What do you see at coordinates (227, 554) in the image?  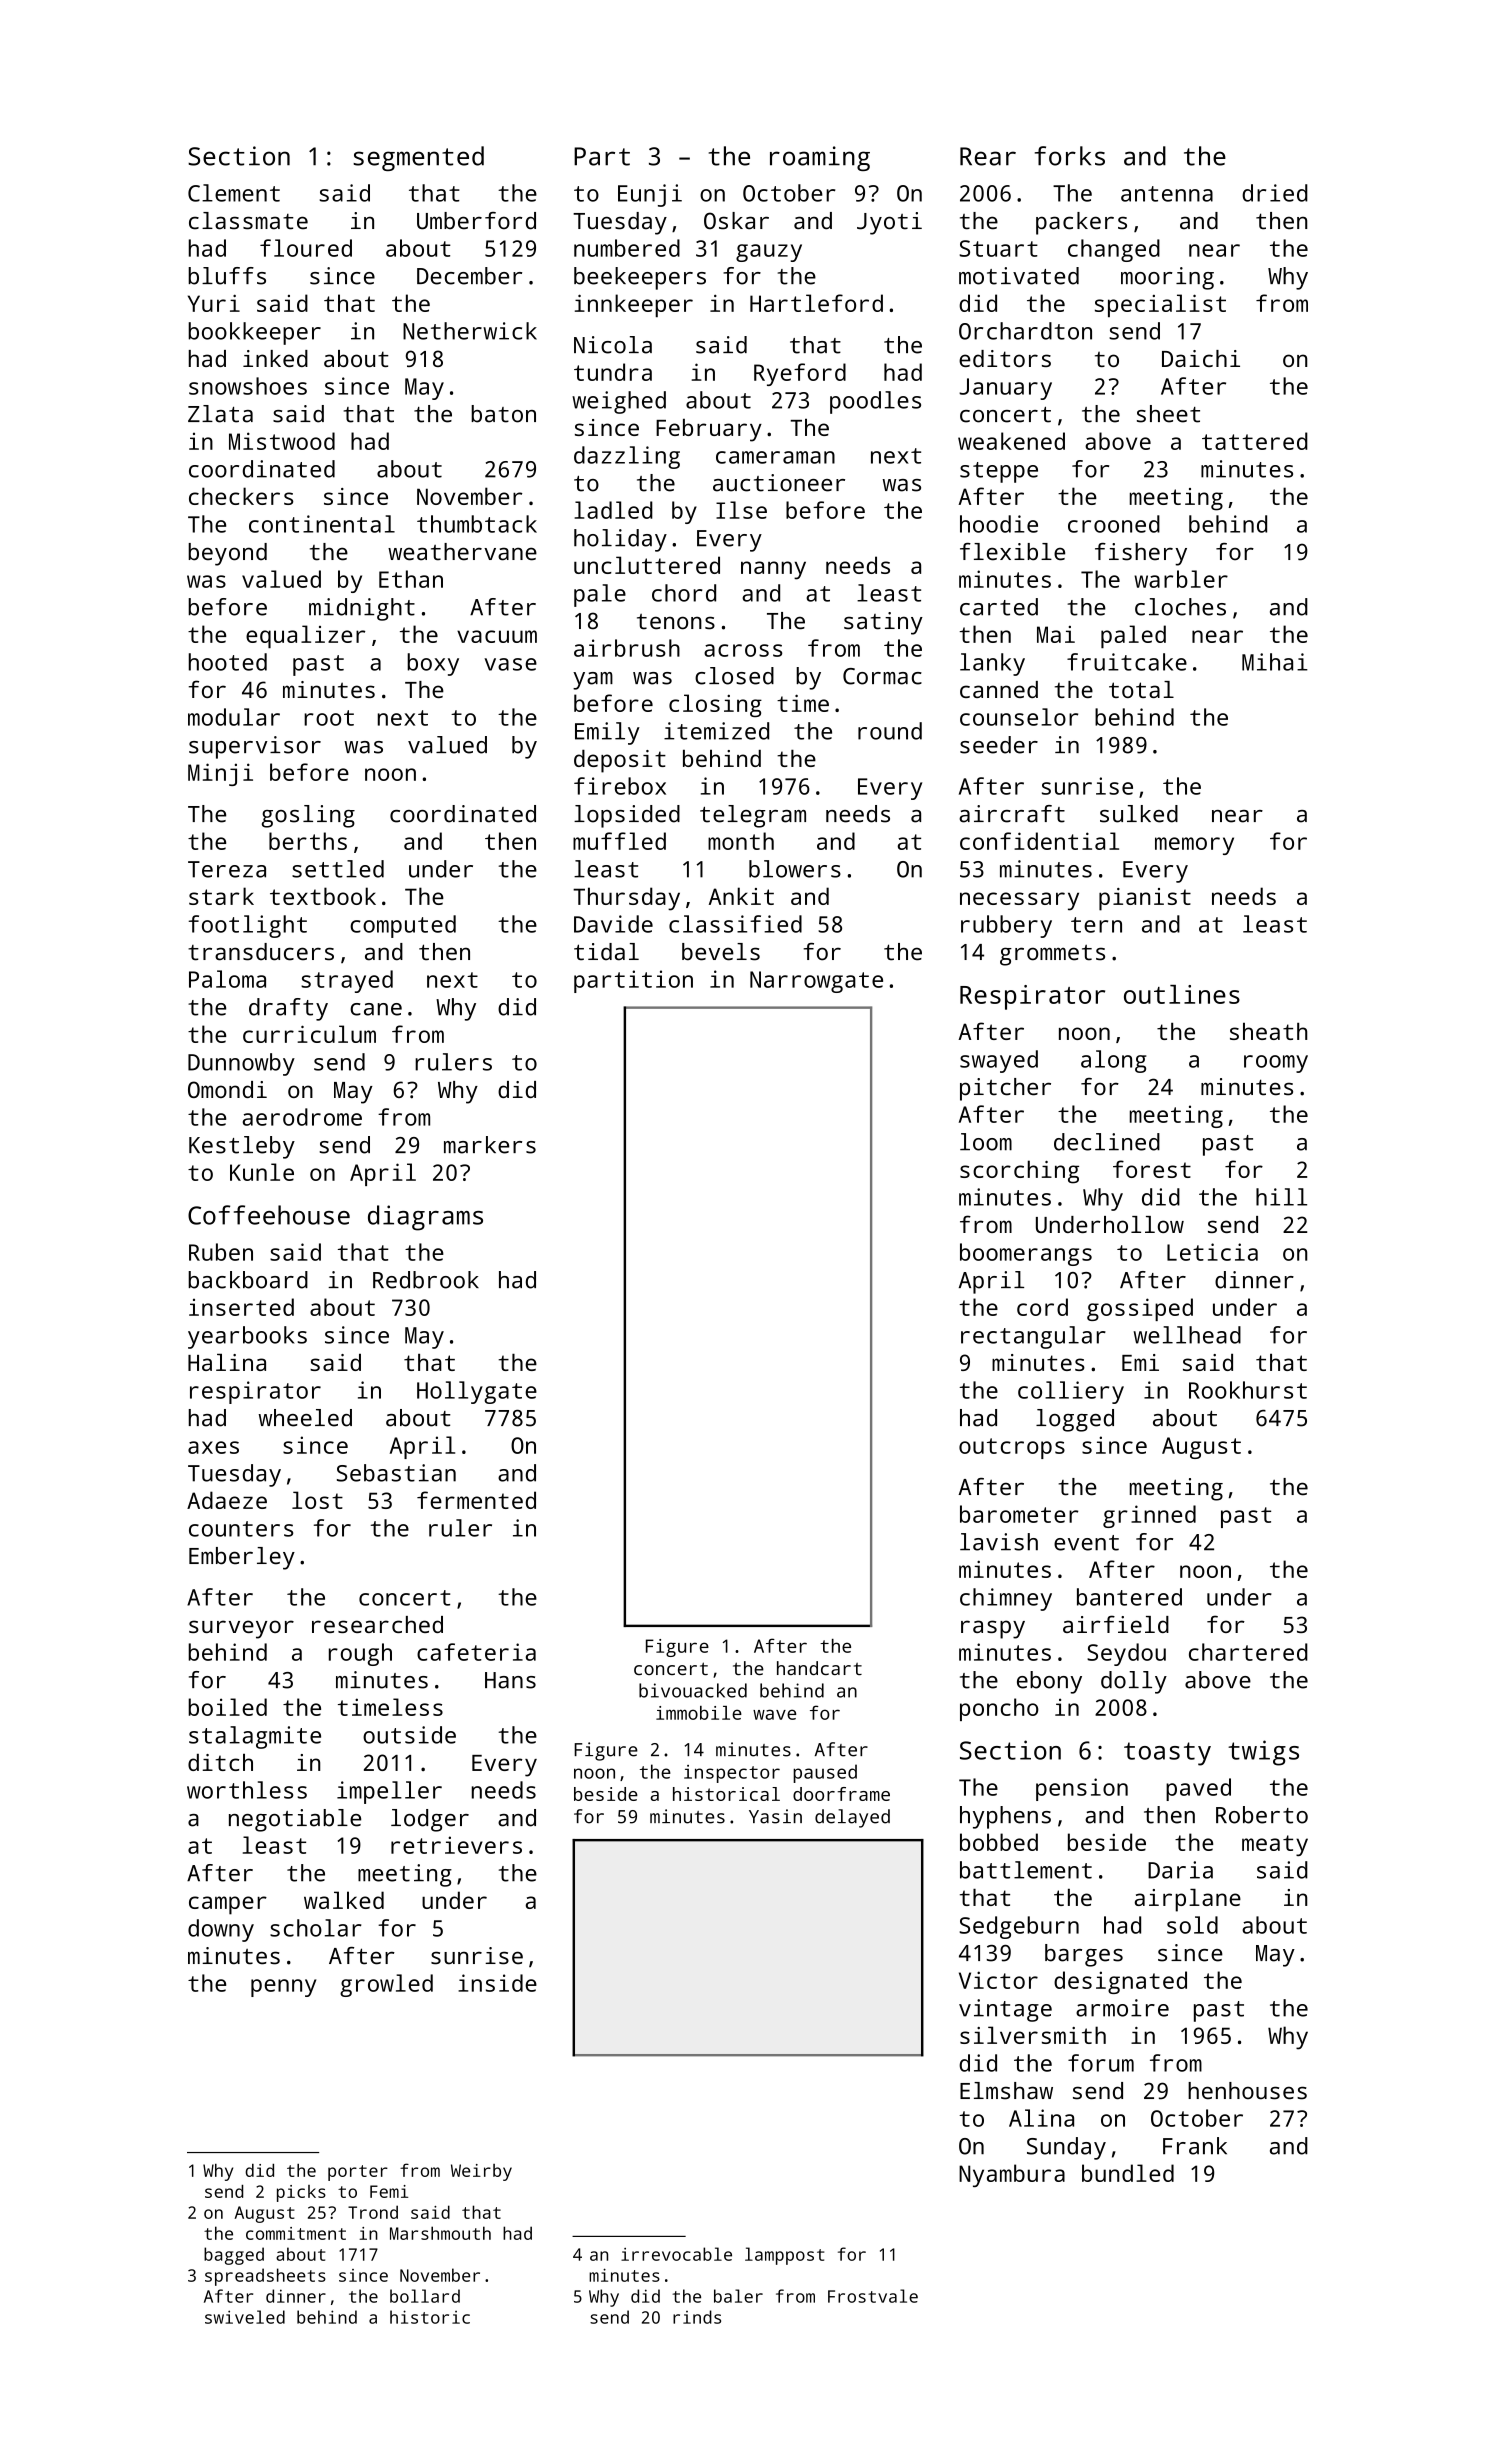 I see `beyond` at bounding box center [227, 554].
